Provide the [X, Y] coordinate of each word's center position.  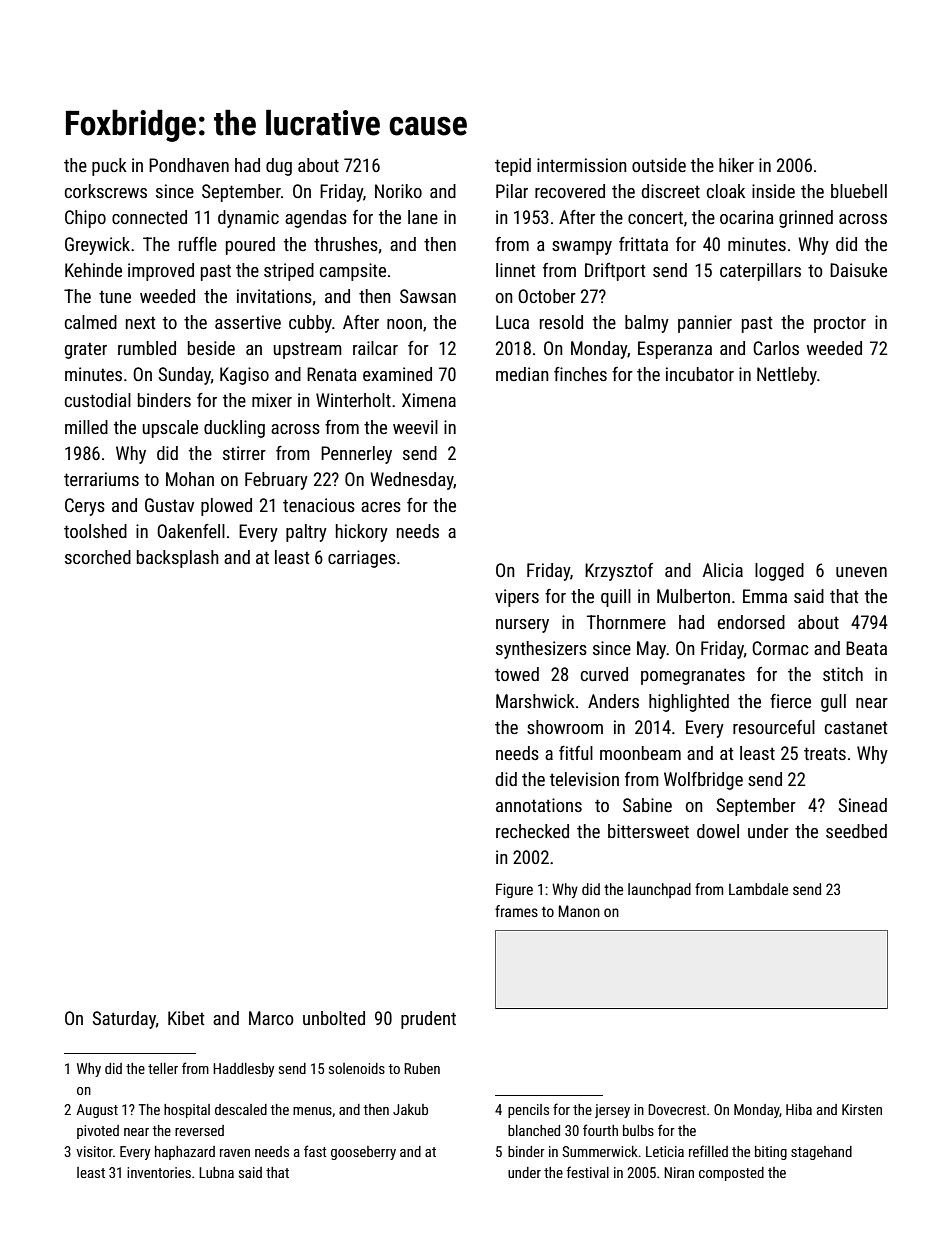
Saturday [124, 1020]
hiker [736, 165]
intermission [582, 165]
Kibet [186, 1018]
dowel [718, 831]
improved [161, 272]
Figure [514, 890]
